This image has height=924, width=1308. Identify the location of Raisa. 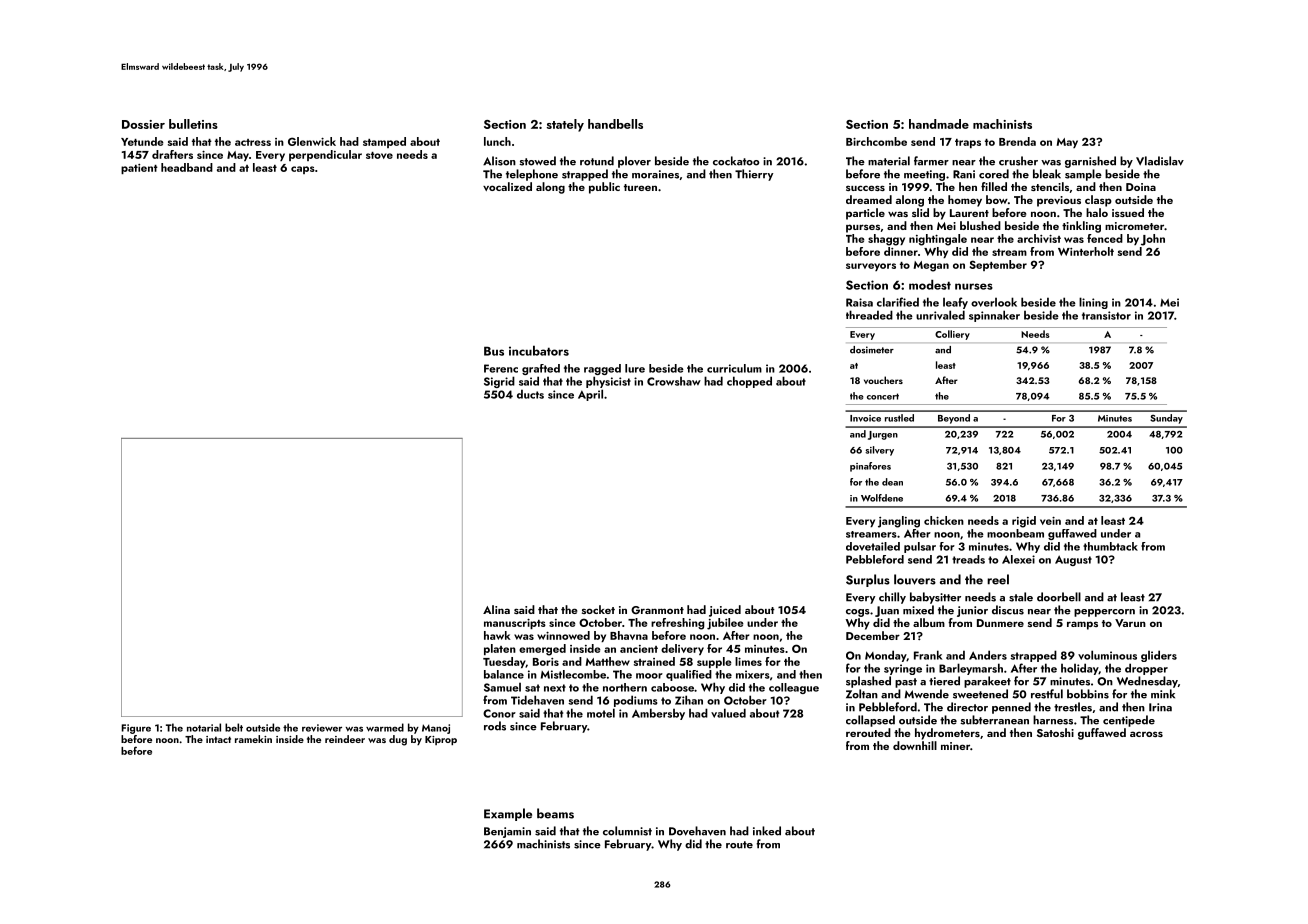
(859, 302).
